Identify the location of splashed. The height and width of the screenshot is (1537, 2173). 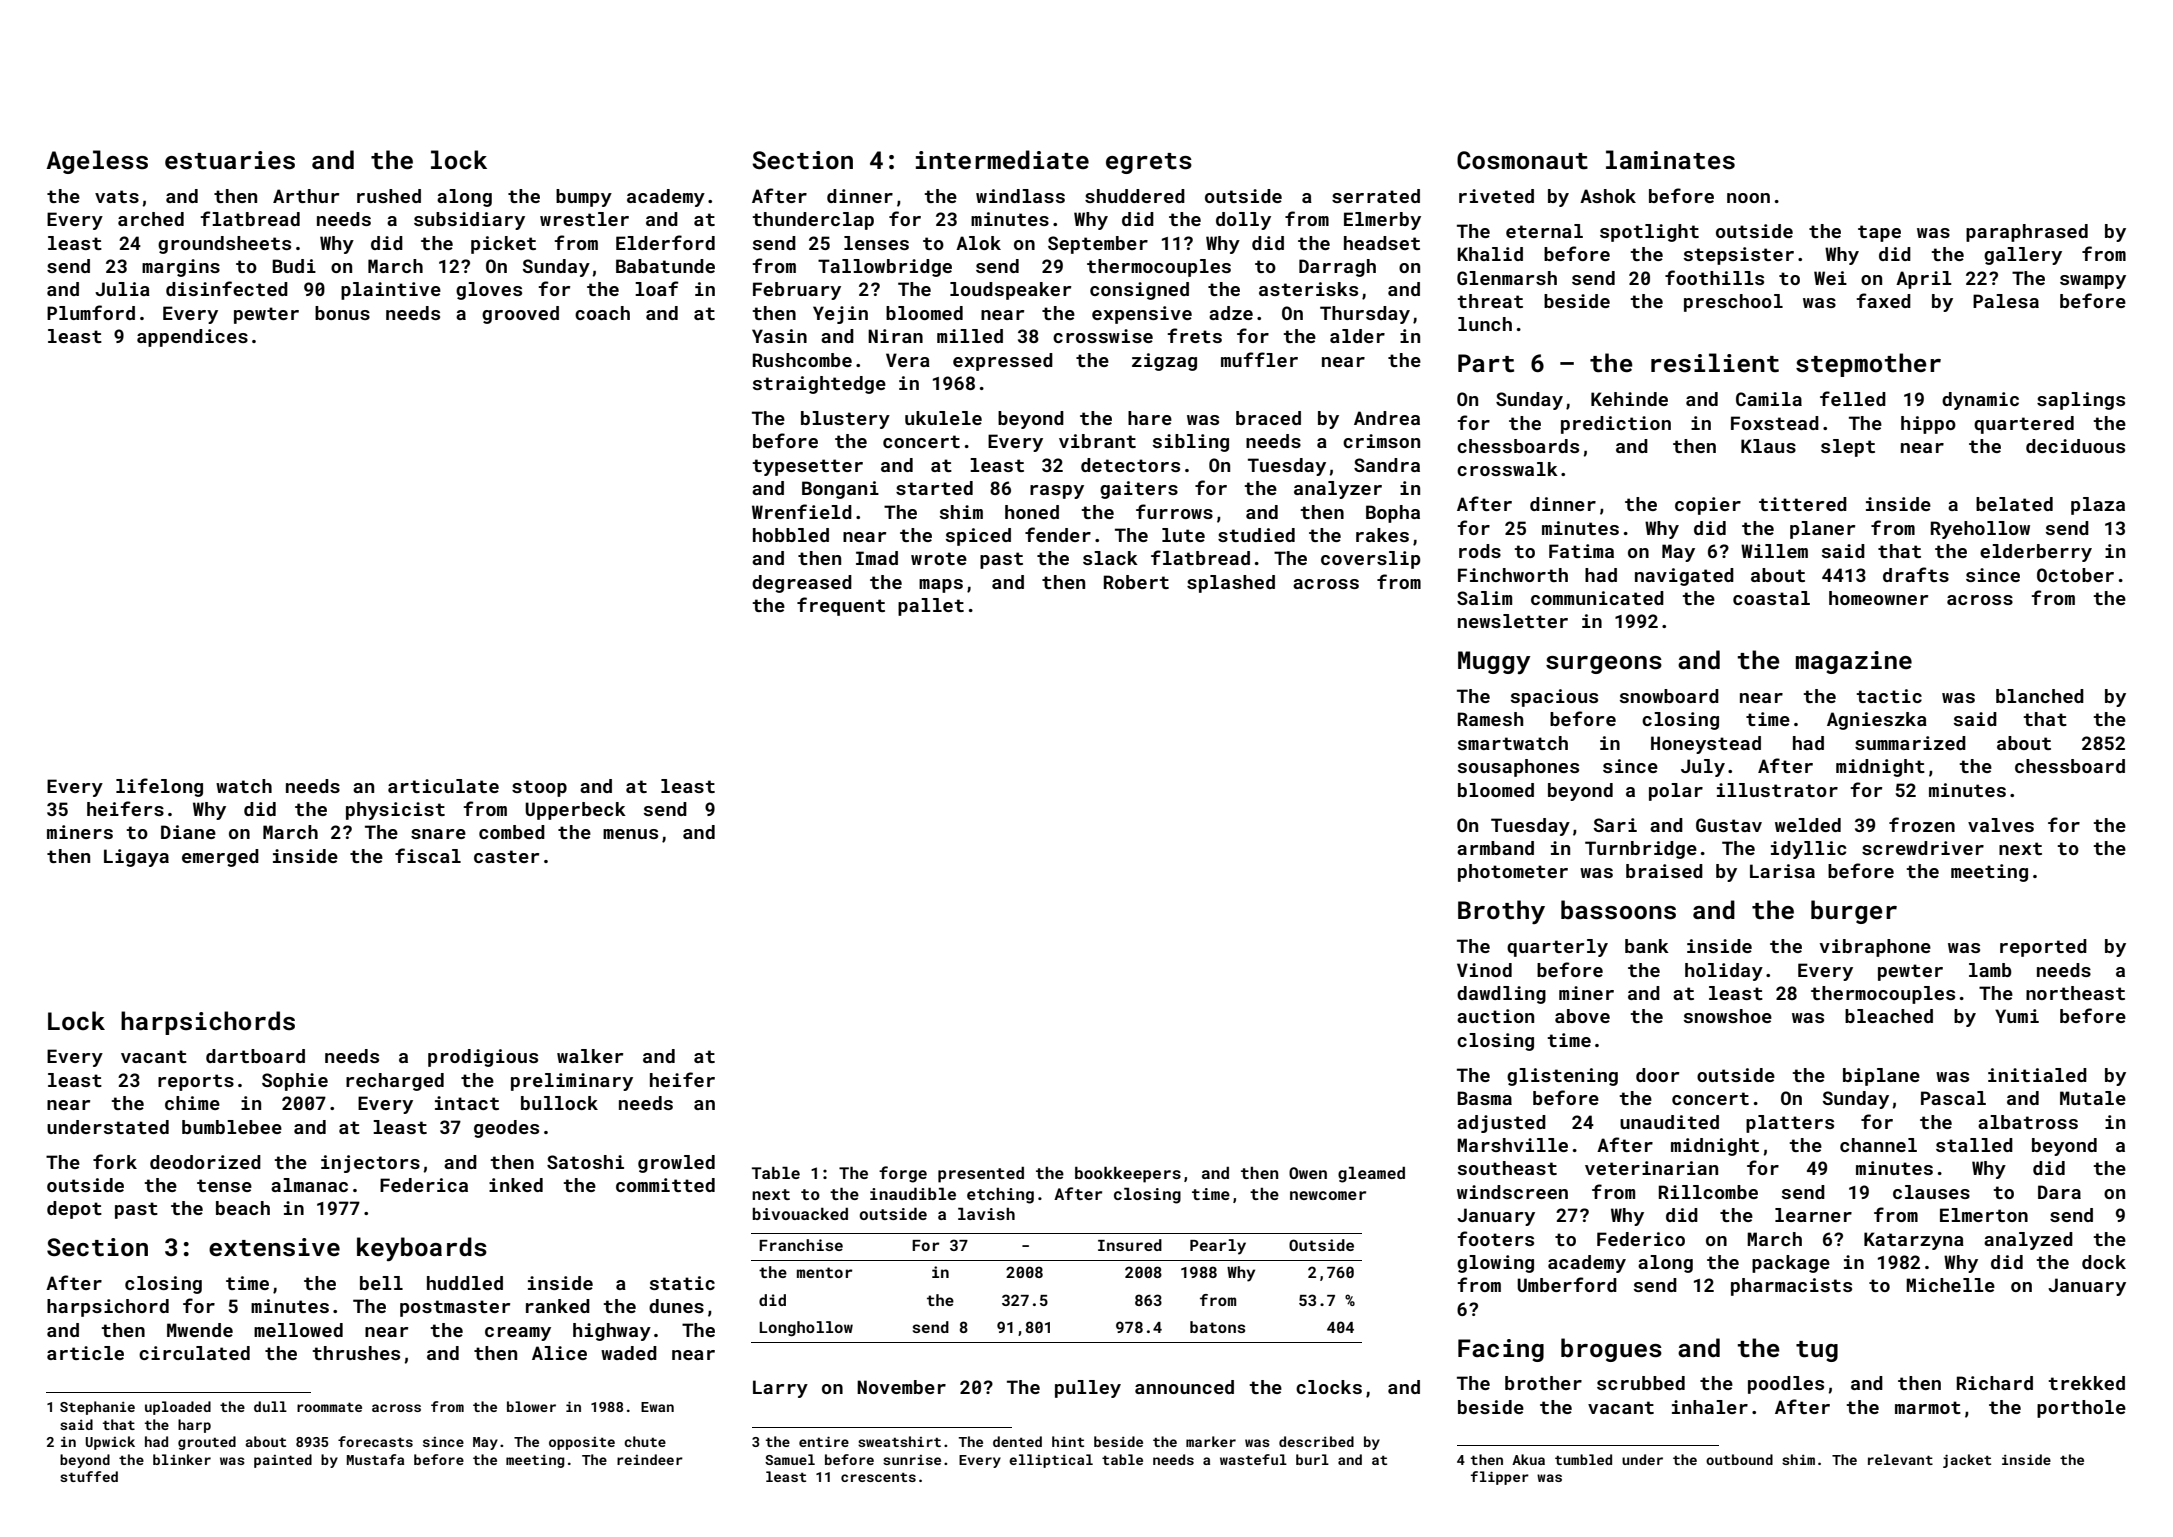
(1231, 584).
